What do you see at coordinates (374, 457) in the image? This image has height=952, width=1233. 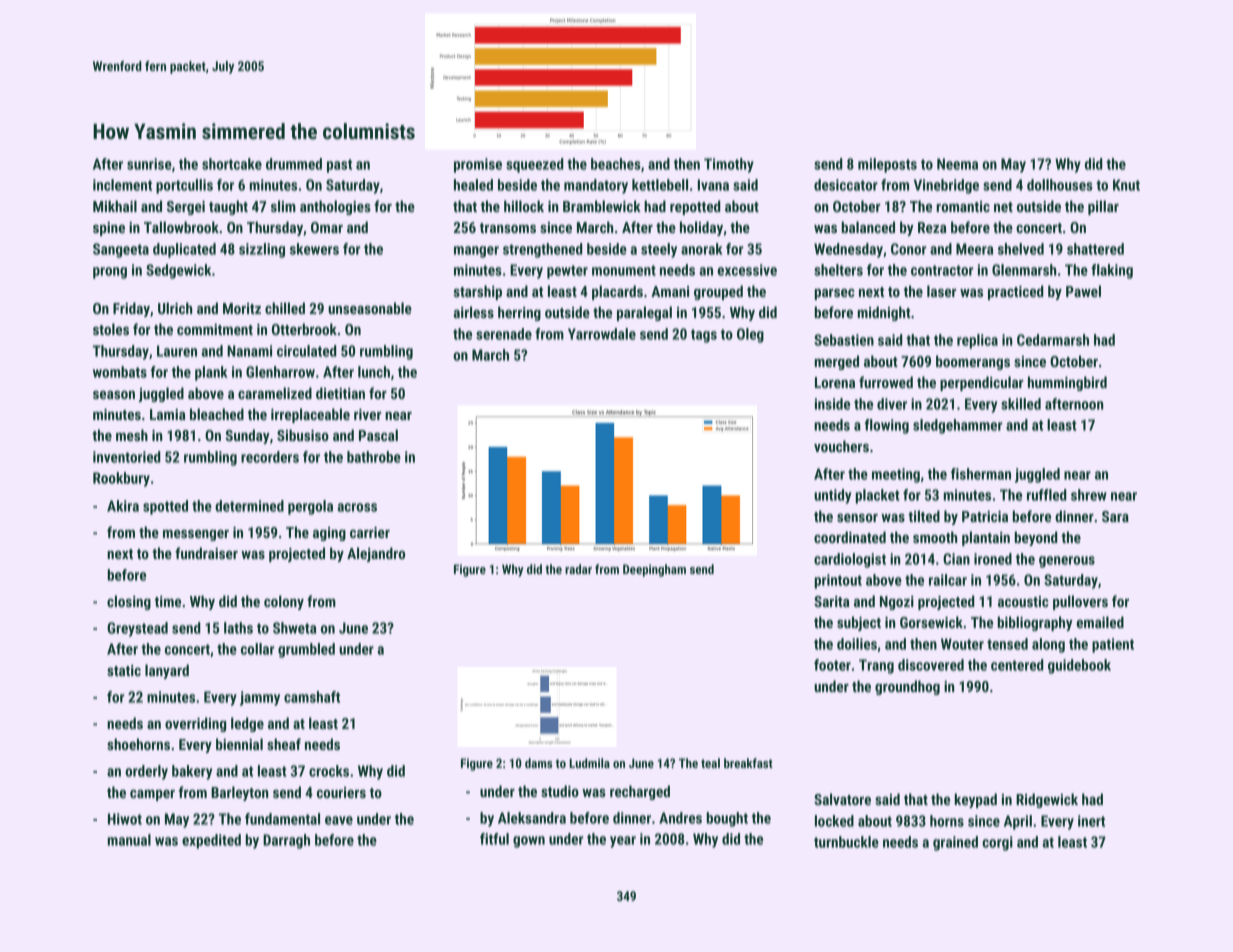 I see `bathrobe` at bounding box center [374, 457].
